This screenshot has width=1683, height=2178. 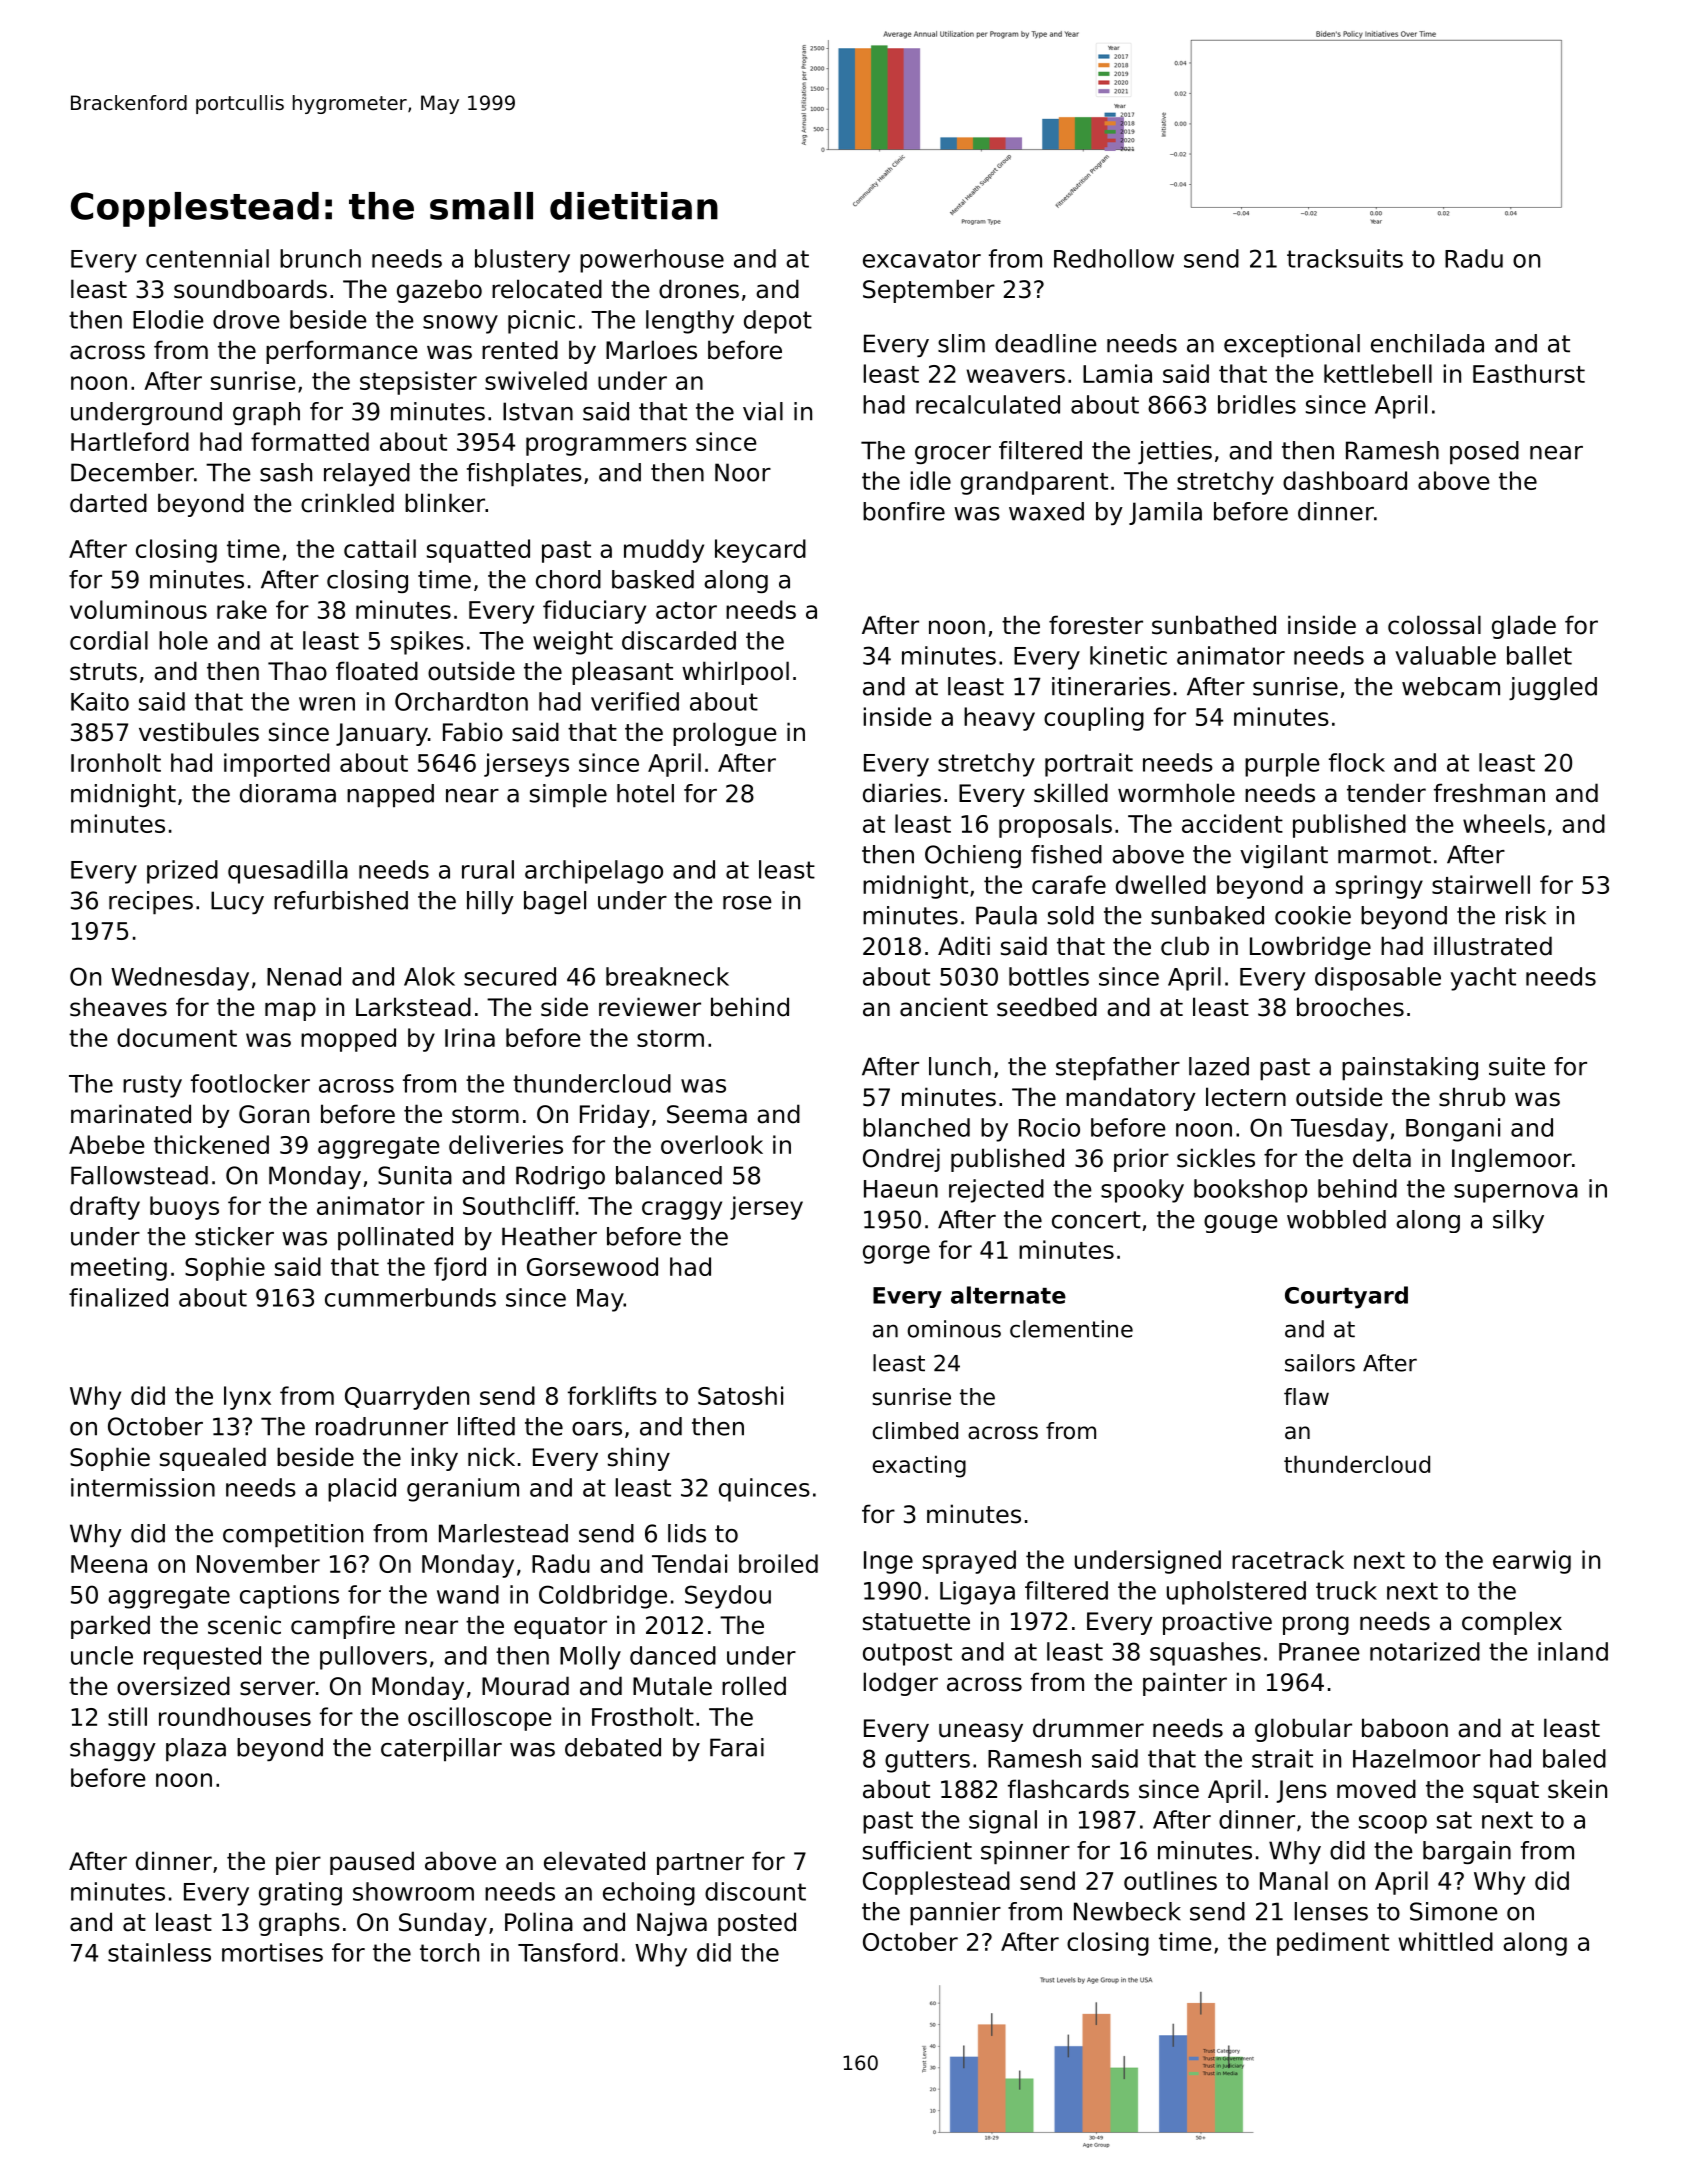 What do you see at coordinates (109, 1564) in the screenshot?
I see `Meena` at bounding box center [109, 1564].
